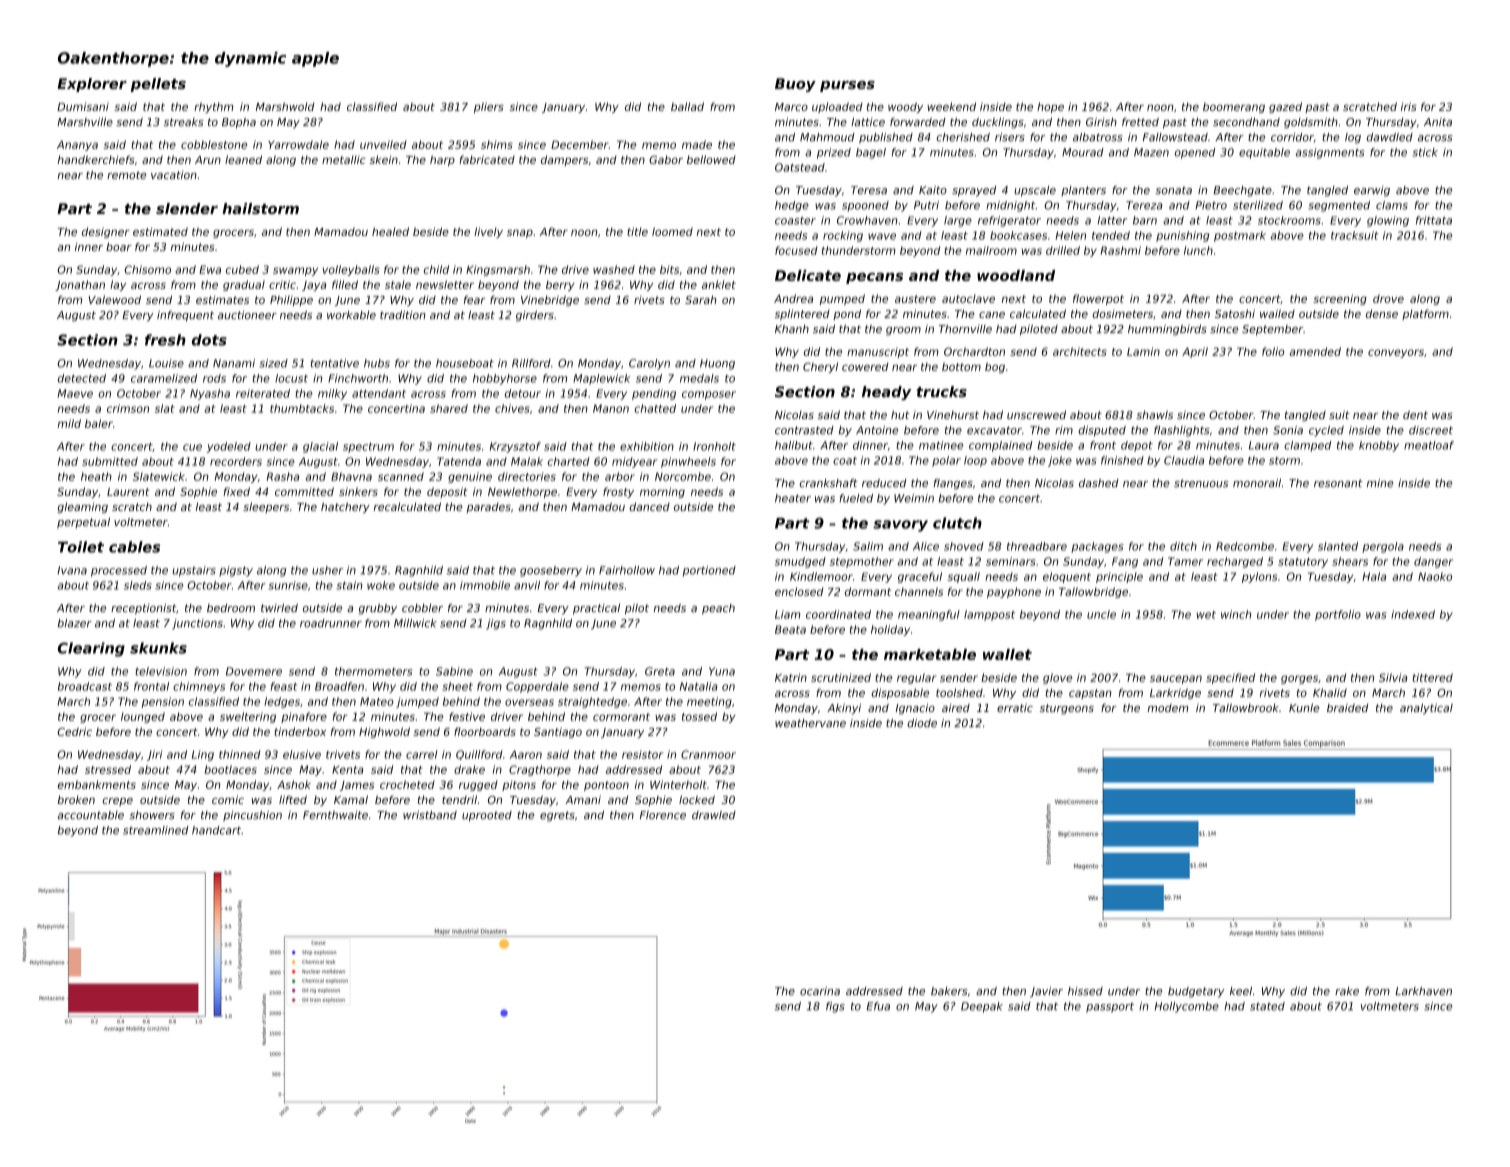 Image resolution: width=1510 pixels, height=1167 pixels. What do you see at coordinates (961, 366) in the page?
I see `bottom` at bounding box center [961, 366].
